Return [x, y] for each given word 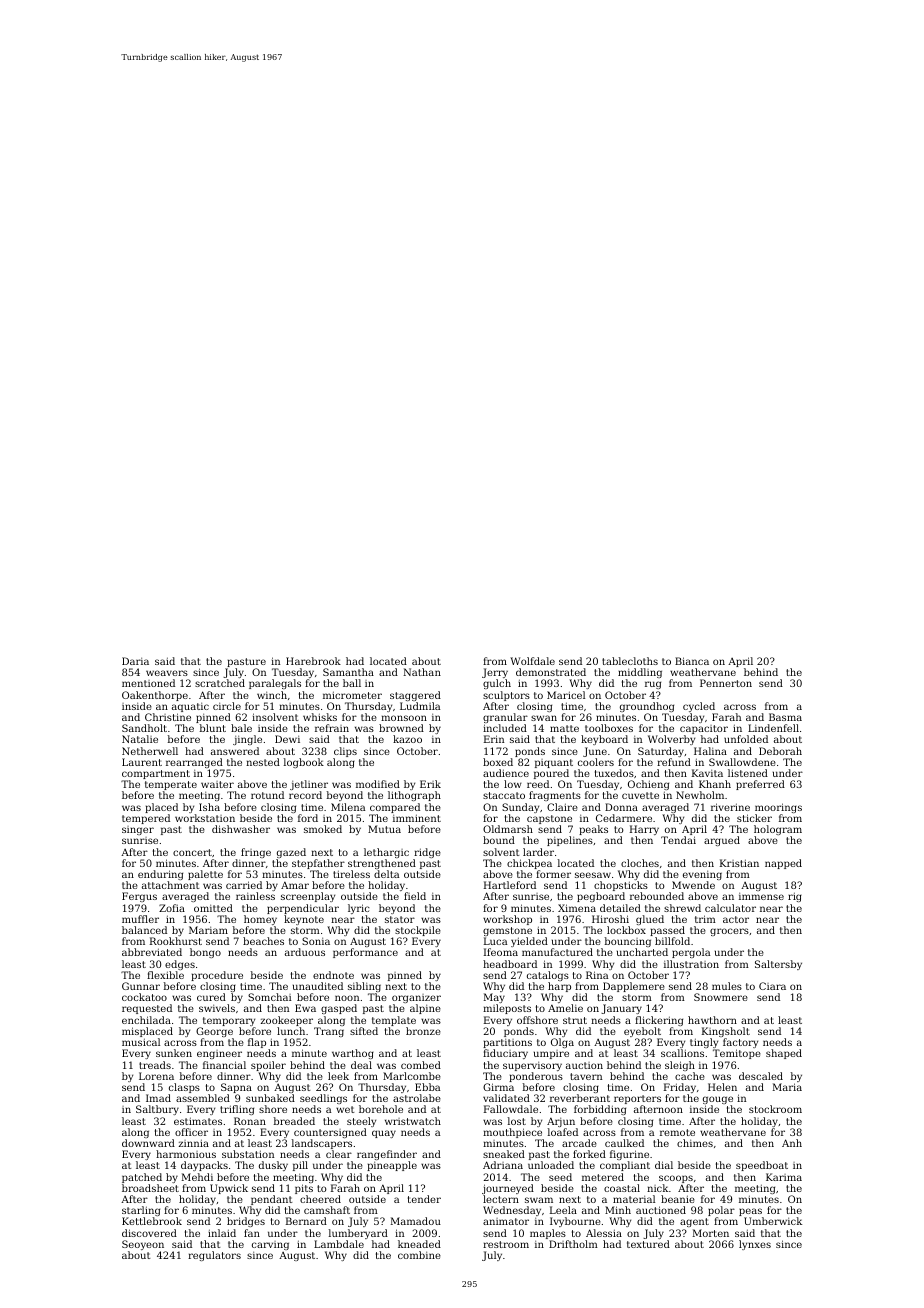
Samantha [348, 672]
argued [722, 841]
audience [506, 773]
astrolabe [417, 1098]
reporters [637, 1099]
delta [386, 874]
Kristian [739, 863]
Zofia [172, 908]
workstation [205, 818]
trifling [237, 1110]
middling [640, 674]
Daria [135, 661]
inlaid [222, 1233]
